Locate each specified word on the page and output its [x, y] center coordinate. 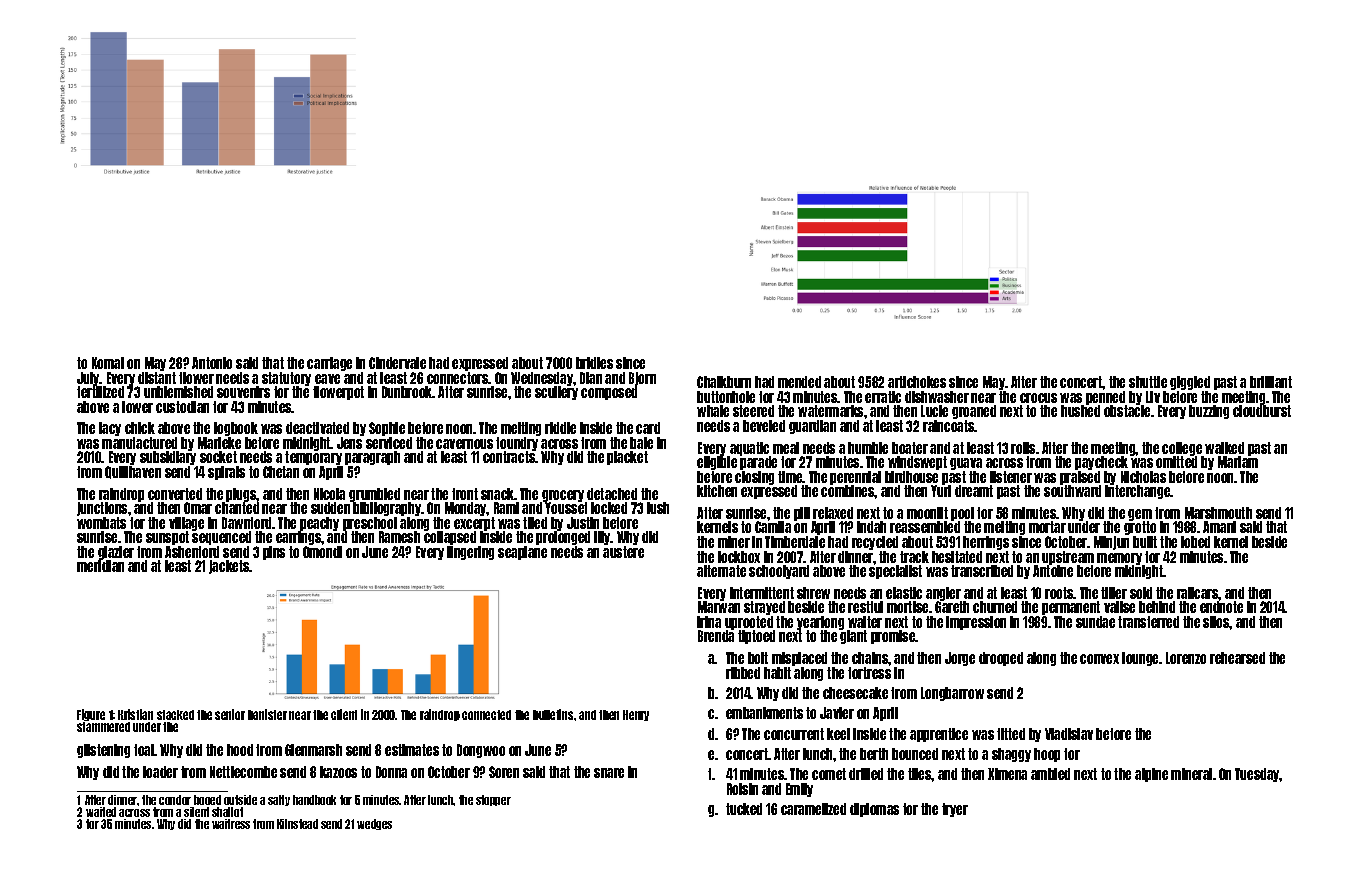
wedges [374, 824]
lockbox [739, 557]
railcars [1198, 593]
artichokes [917, 382]
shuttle [1148, 382]
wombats [101, 523]
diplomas [874, 810]
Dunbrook [407, 392]
